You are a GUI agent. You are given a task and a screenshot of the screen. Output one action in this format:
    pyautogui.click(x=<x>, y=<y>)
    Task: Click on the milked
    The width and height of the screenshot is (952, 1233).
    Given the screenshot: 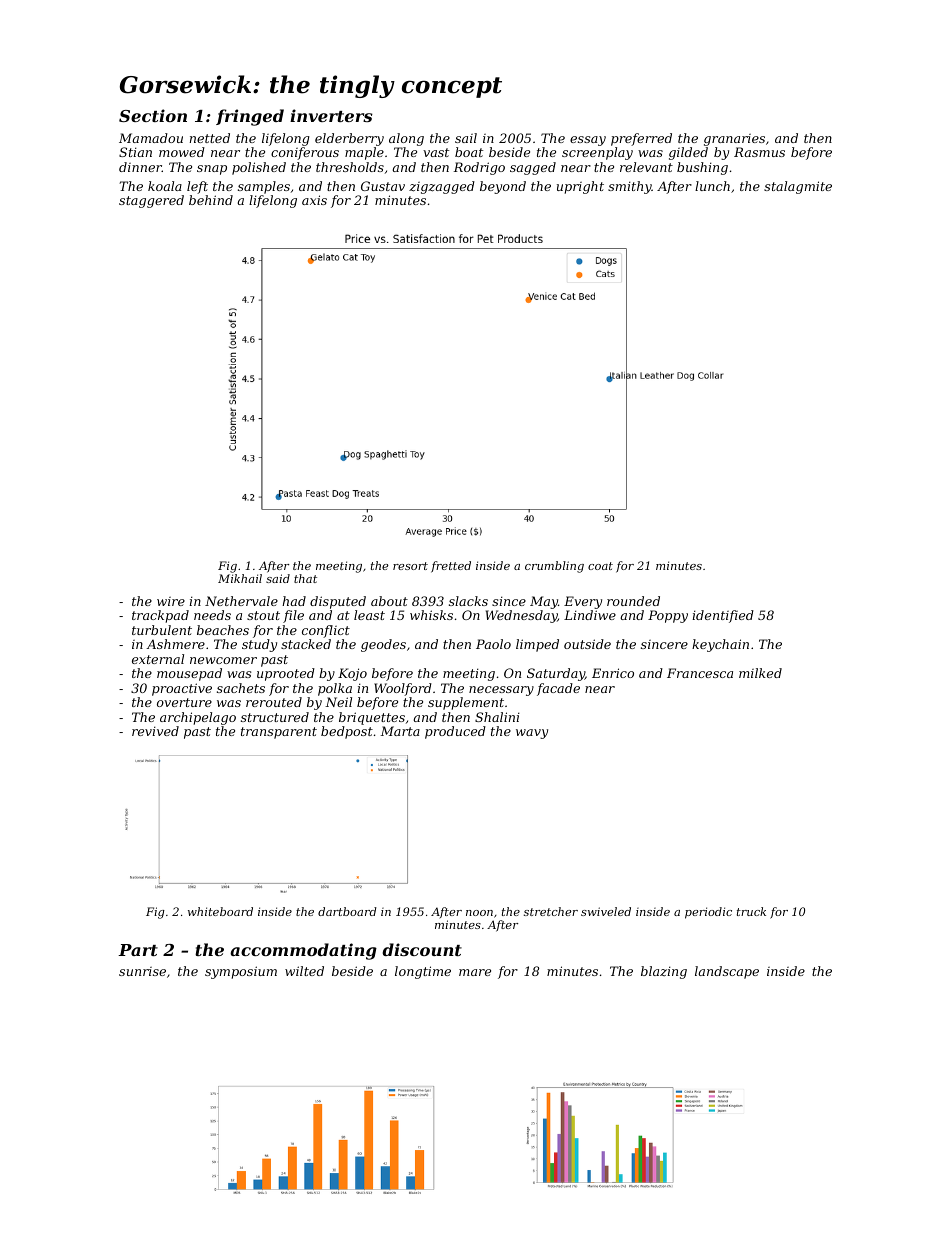 What is the action you would take?
    pyautogui.click(x=760, y=673)
